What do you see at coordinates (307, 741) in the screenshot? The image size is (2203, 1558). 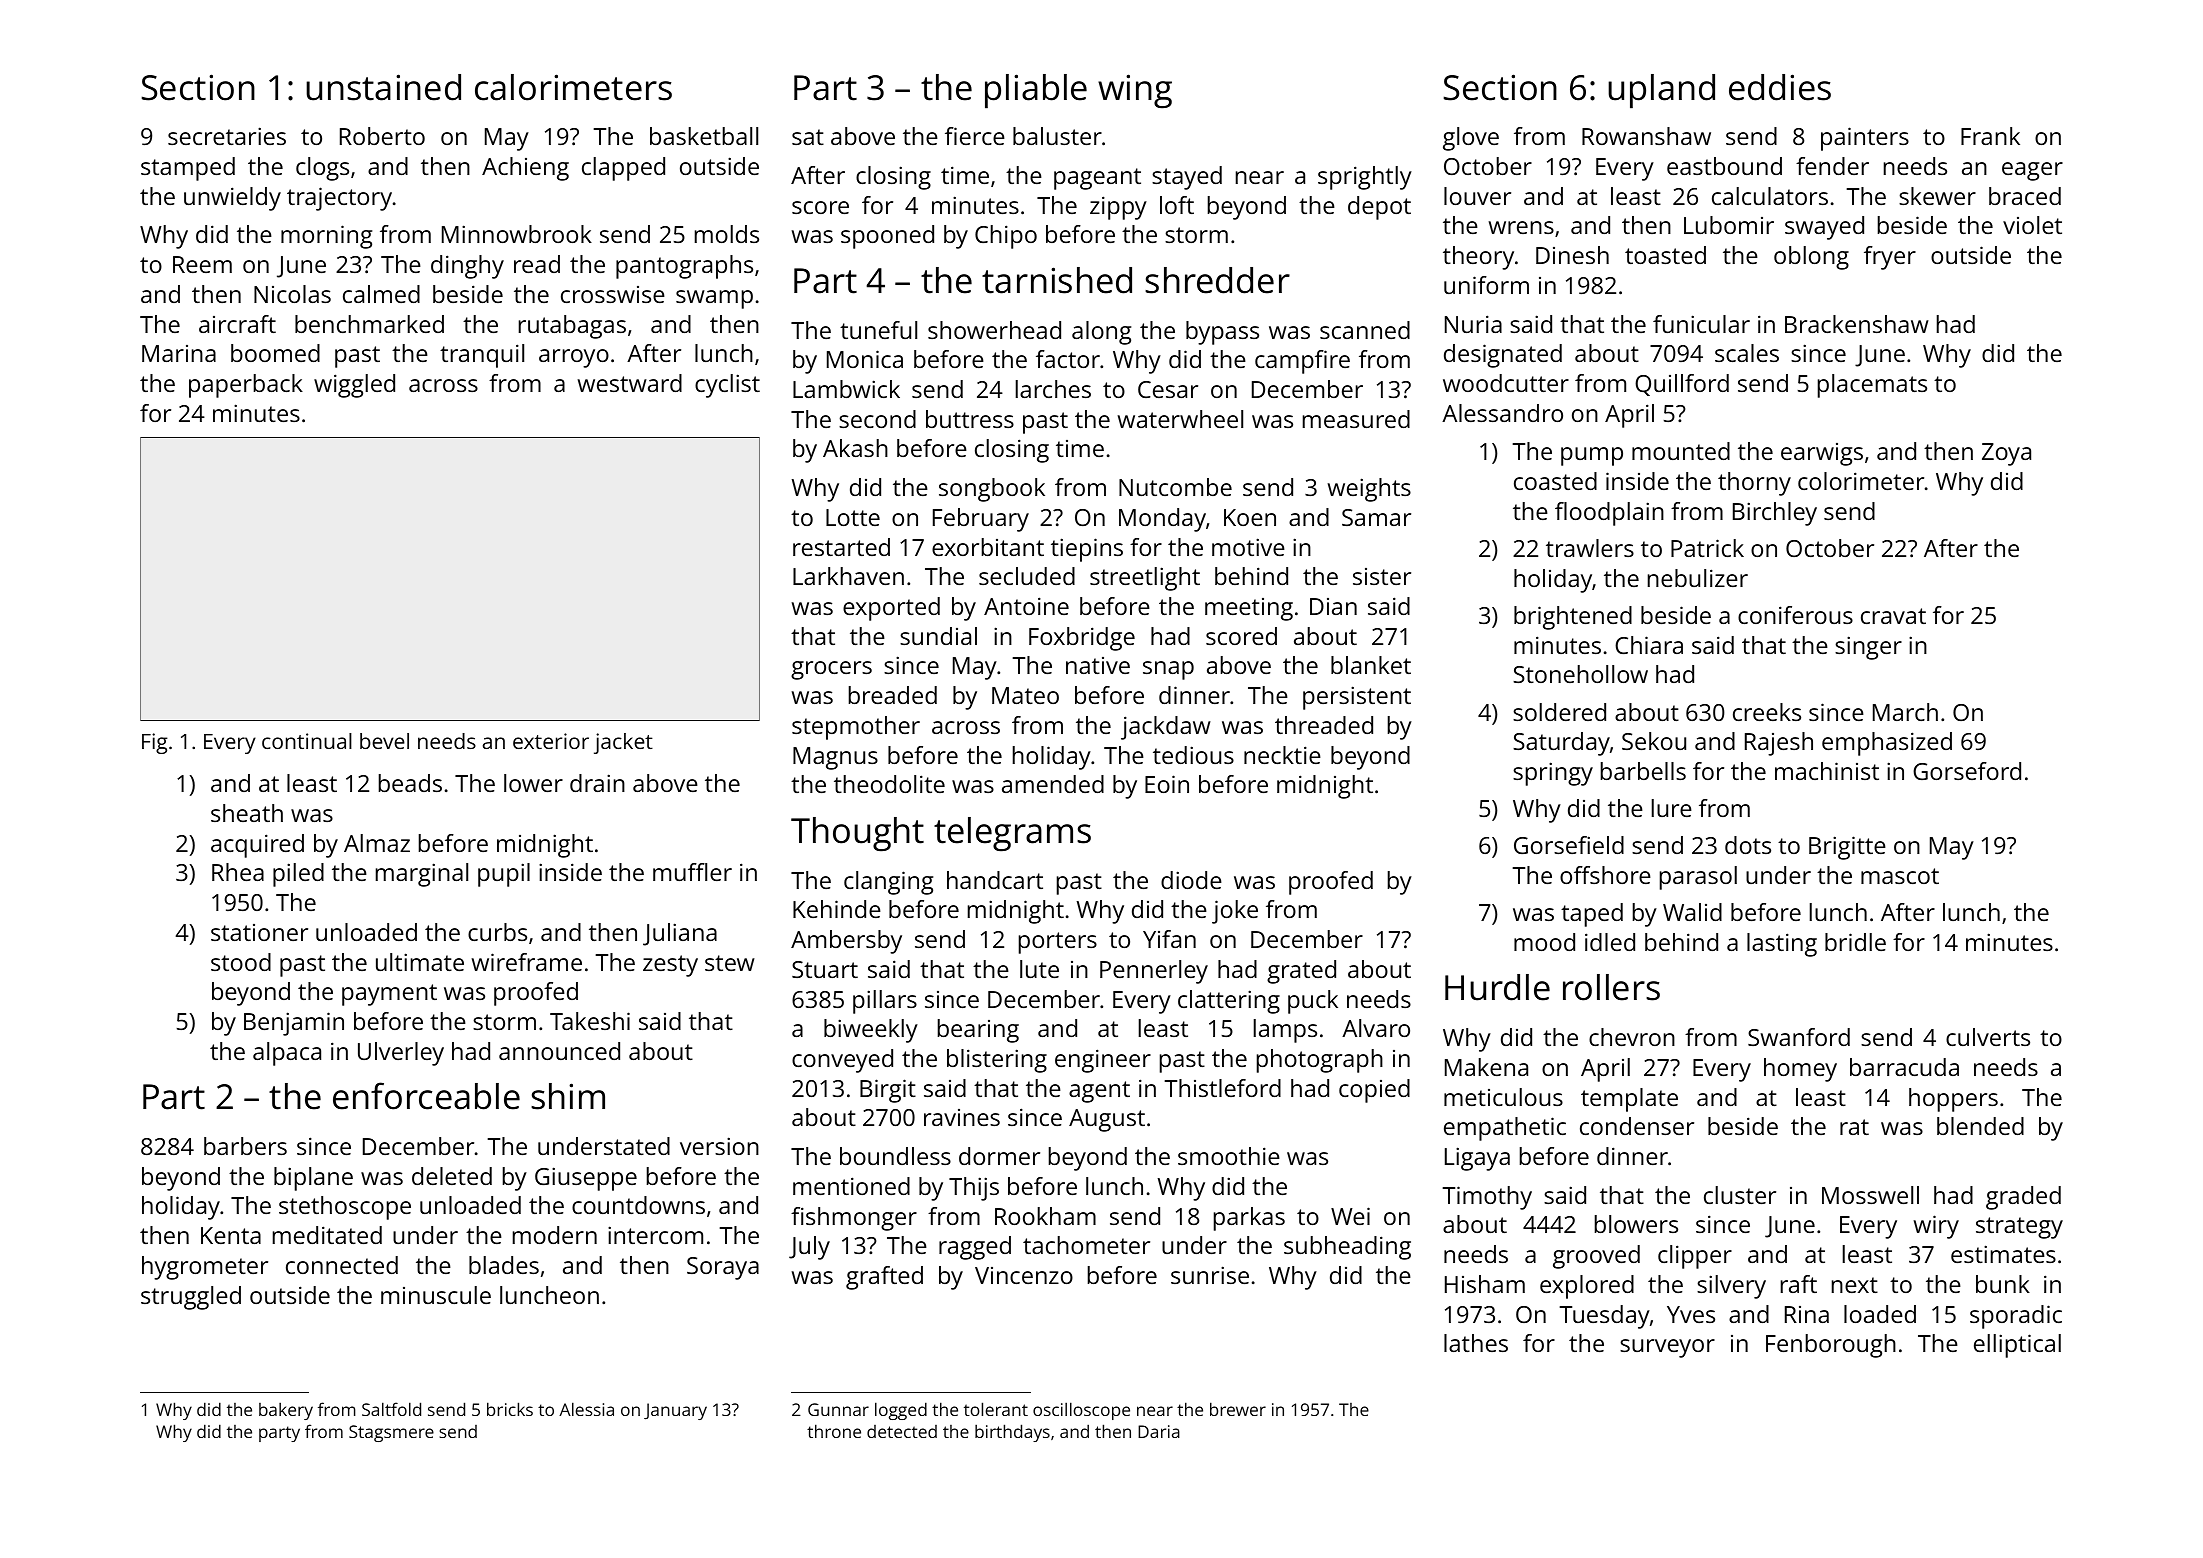 I see `continual` at bounding box center [307, 741].
